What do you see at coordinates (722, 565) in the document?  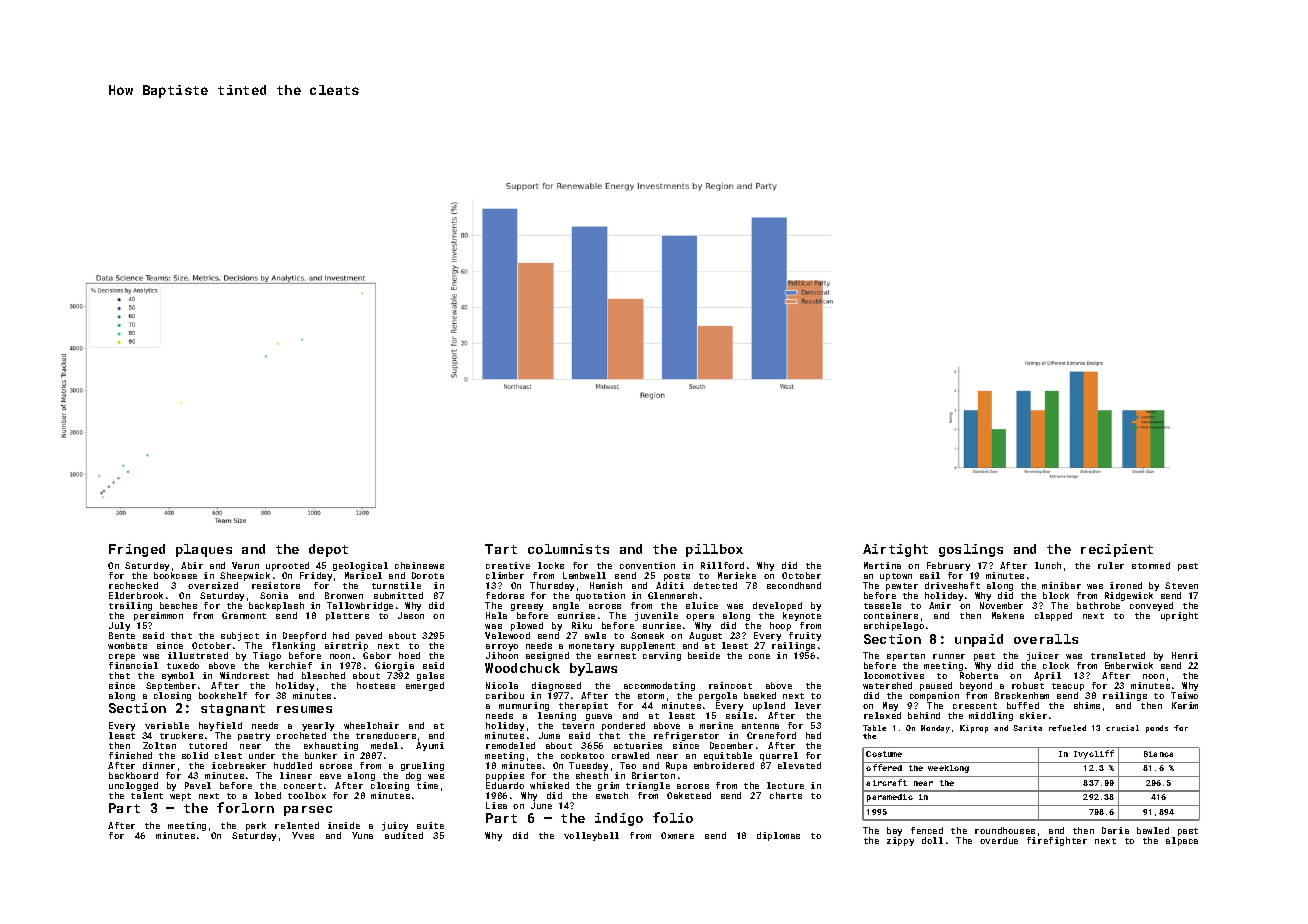 I see `Rillford` at bounding box center [722, 565].
